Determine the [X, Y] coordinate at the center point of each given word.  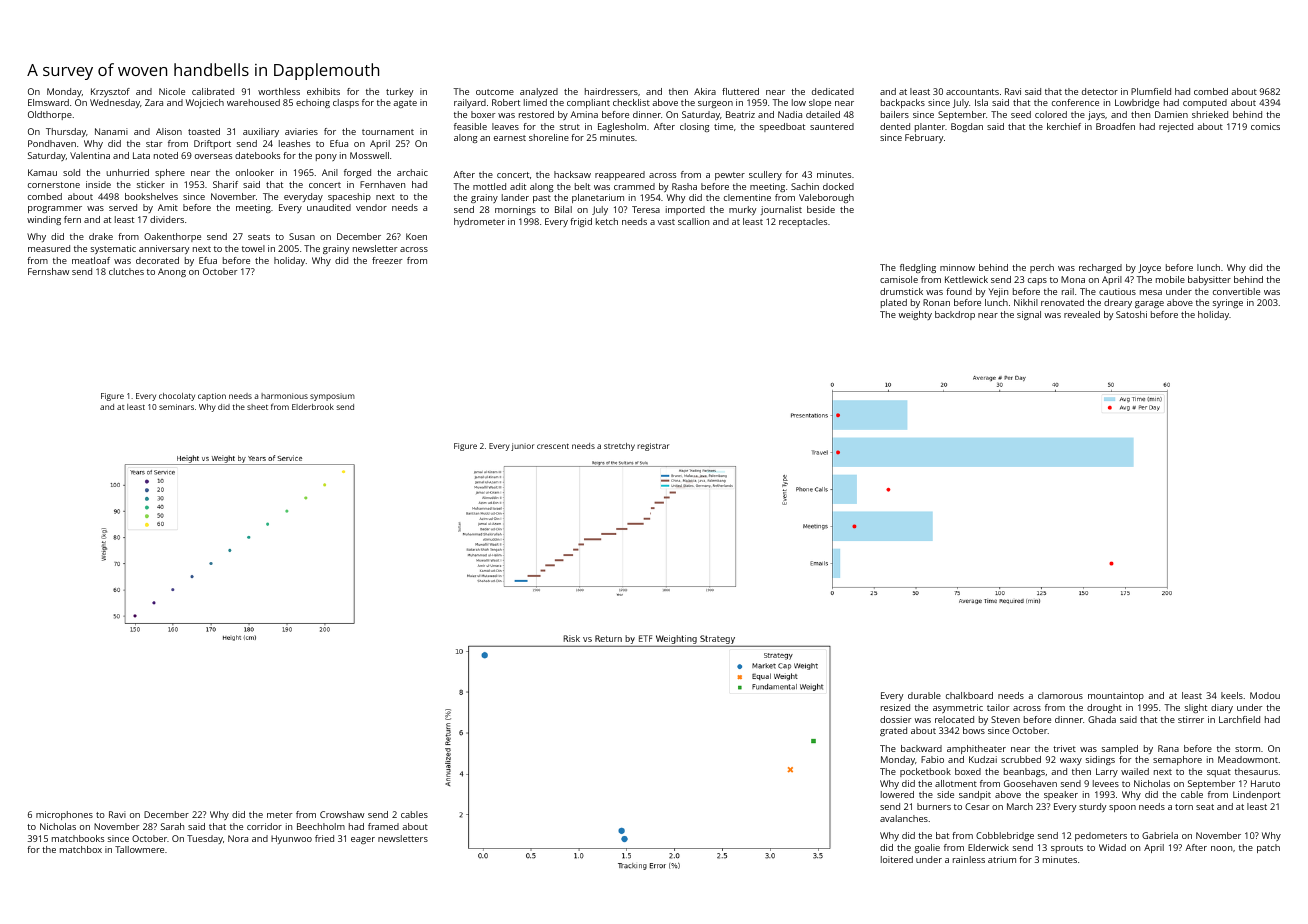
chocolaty [177, 397]
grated [893, 731]
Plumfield [1151, 91]
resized [895, 707]
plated [894, 303]
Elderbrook [313, 407]
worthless [279, 91]
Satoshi [1131, 314]
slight [1196, 708]
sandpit [975, 795]
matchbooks [78, 838]
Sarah [172, 826]
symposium [332, 397]
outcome [495, 92]
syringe [1228, 303]
